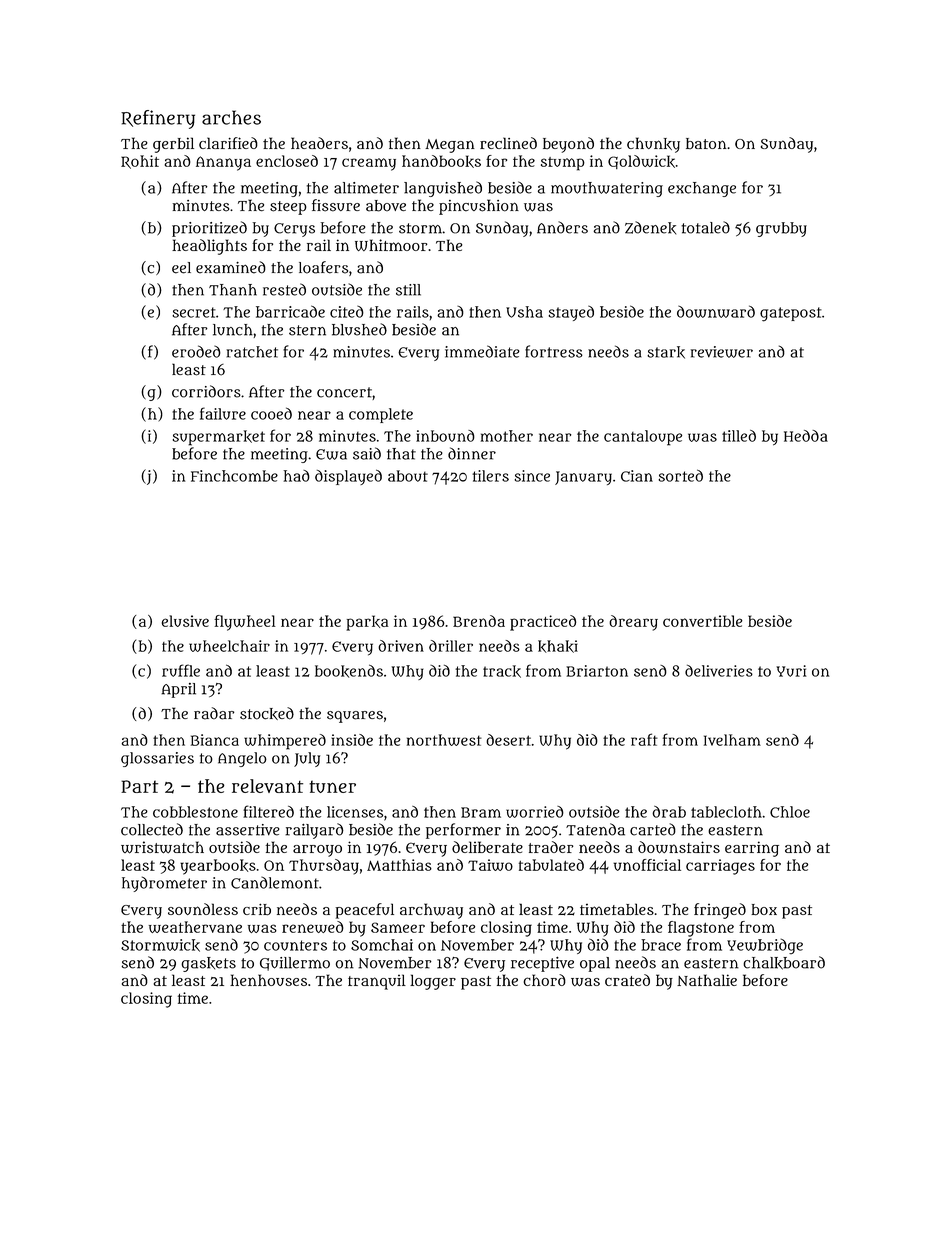 The height and width of the image is (1233, 952). Describe the element at coordinates (508, 143) in the image. I see `reclined` at that location.
